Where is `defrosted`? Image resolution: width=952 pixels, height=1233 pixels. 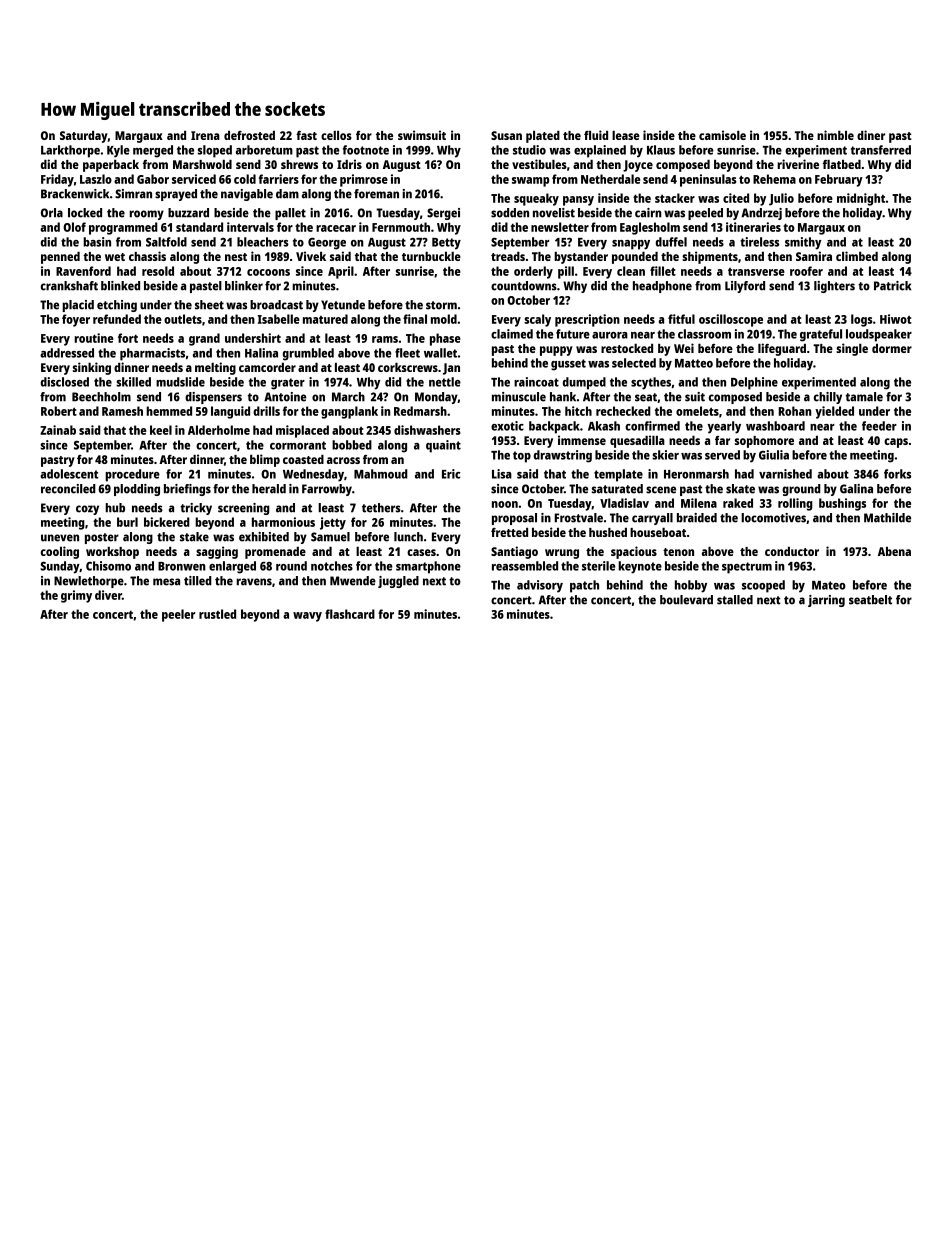
defrosted is located at coordinates (249, 135).
